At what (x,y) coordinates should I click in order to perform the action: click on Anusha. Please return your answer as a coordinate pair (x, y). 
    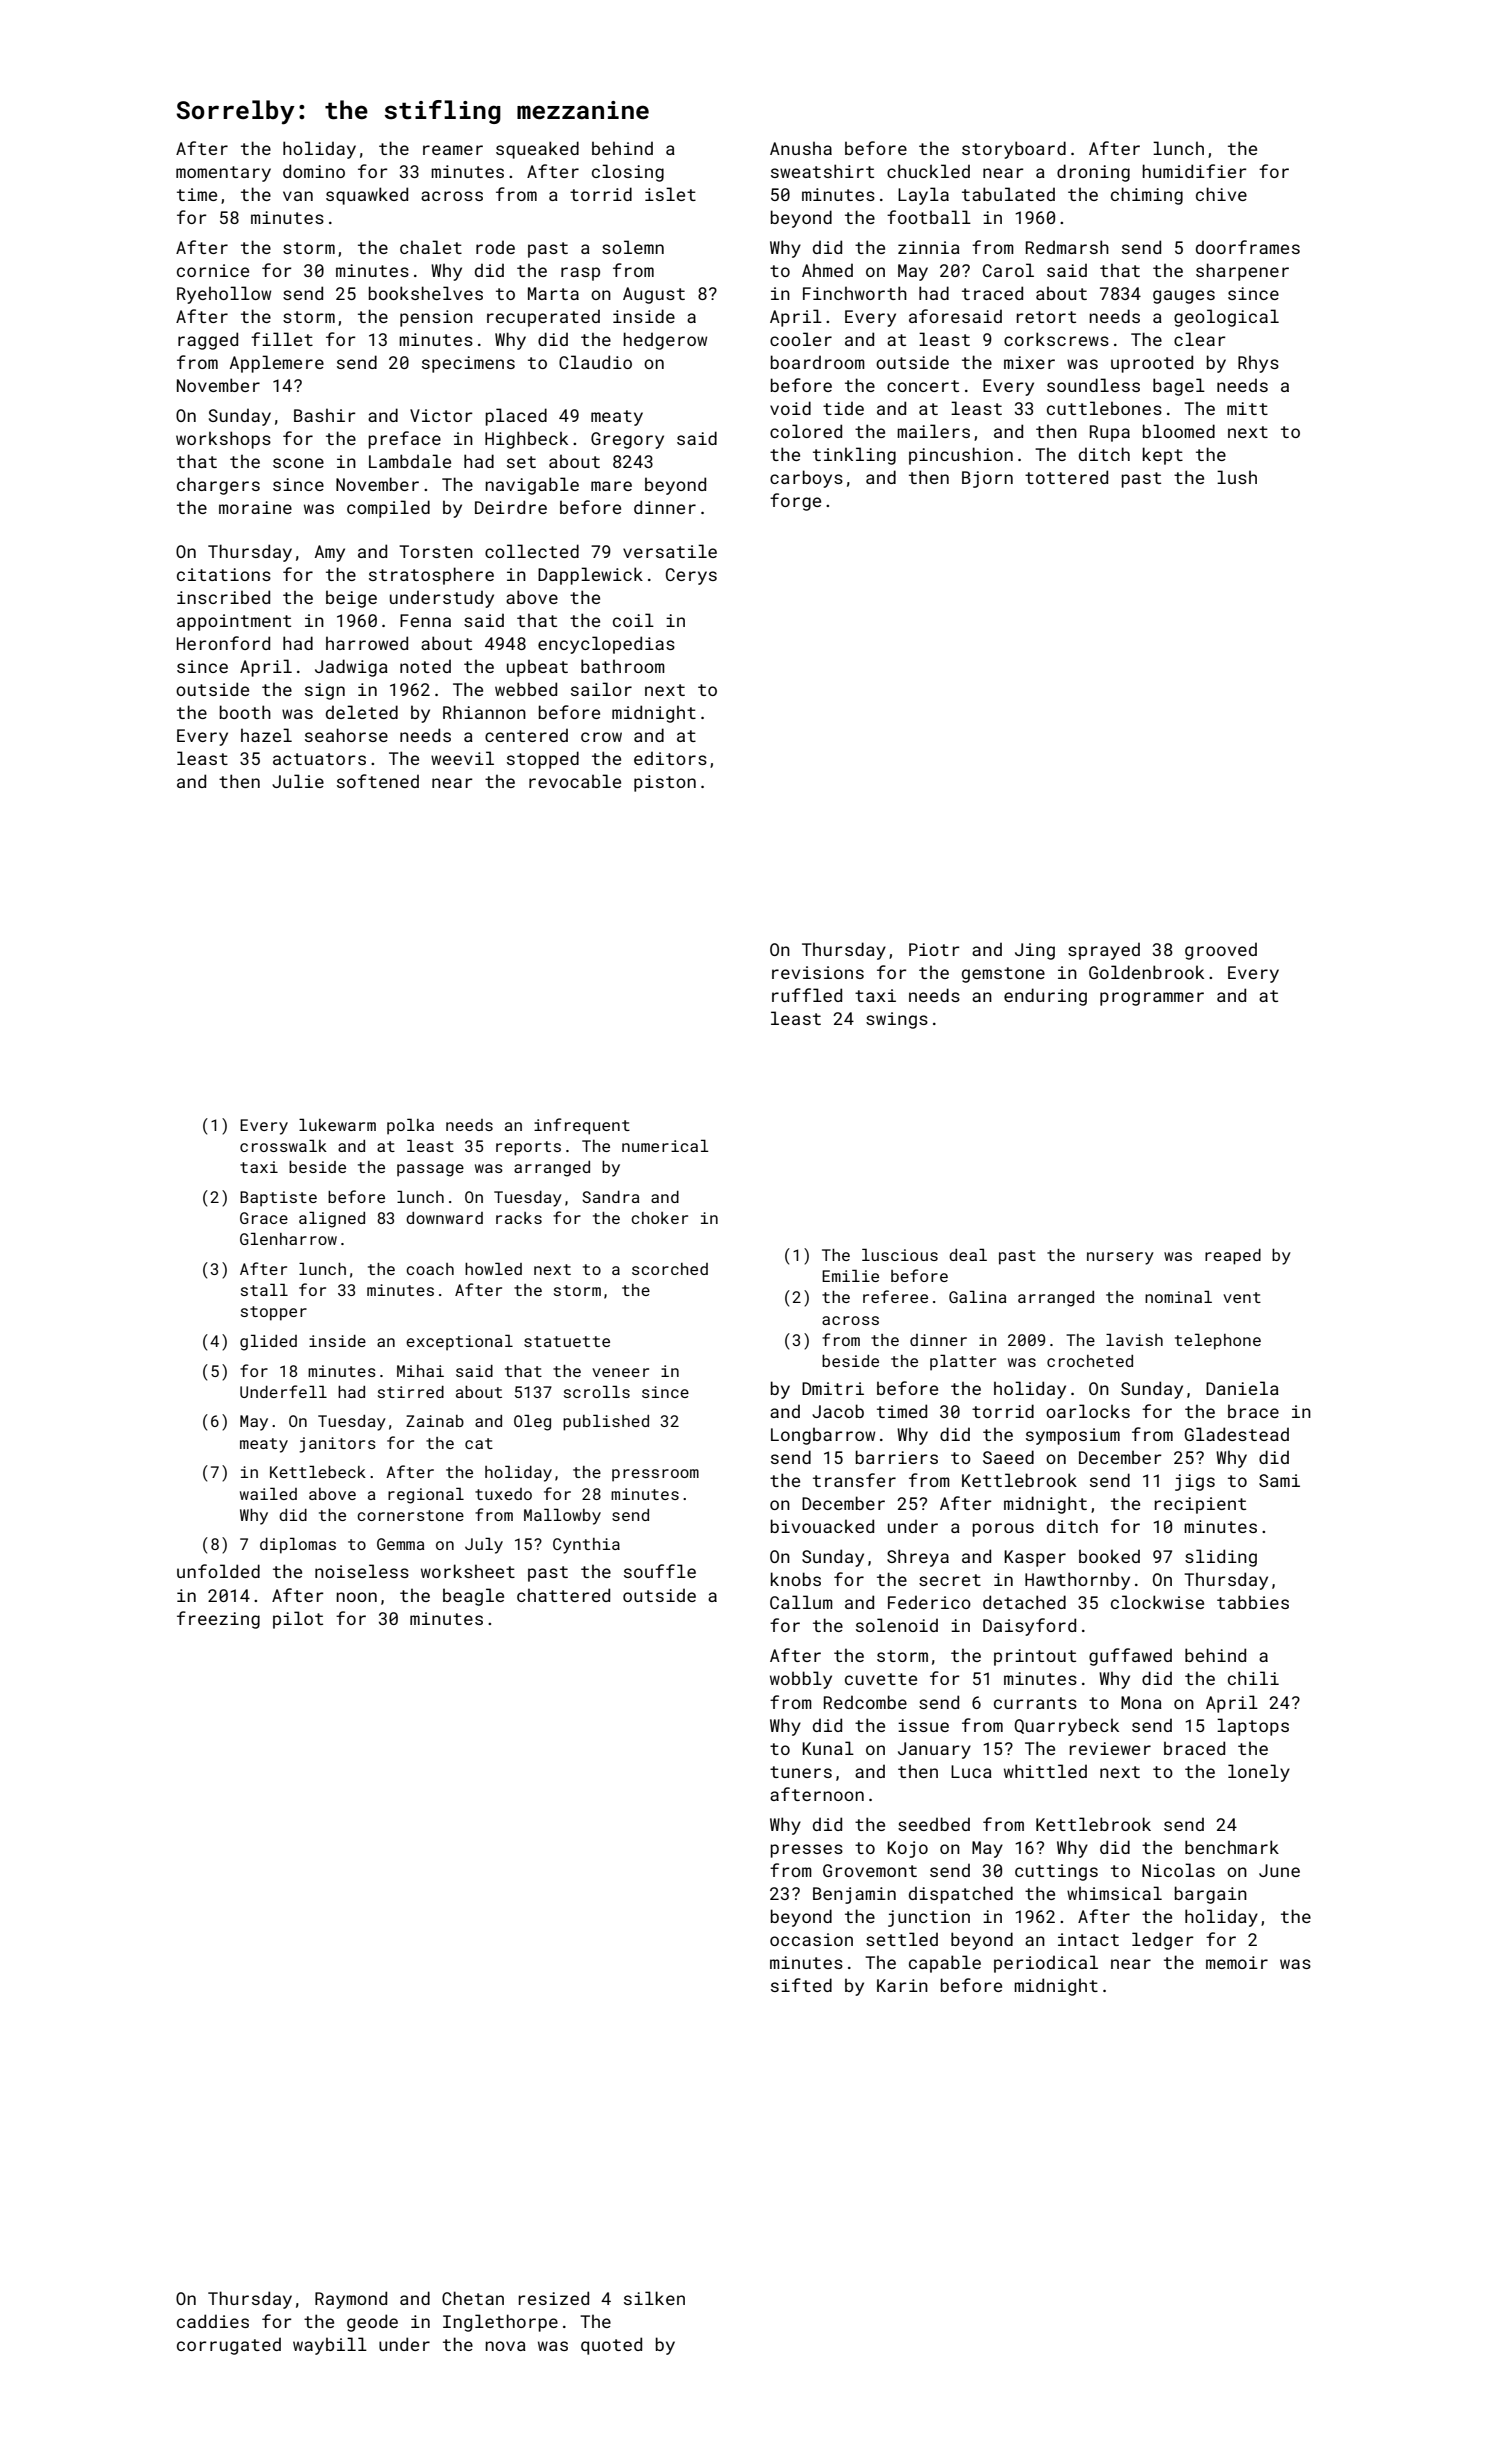
    Looking at the image, I should click on (801, 148).
